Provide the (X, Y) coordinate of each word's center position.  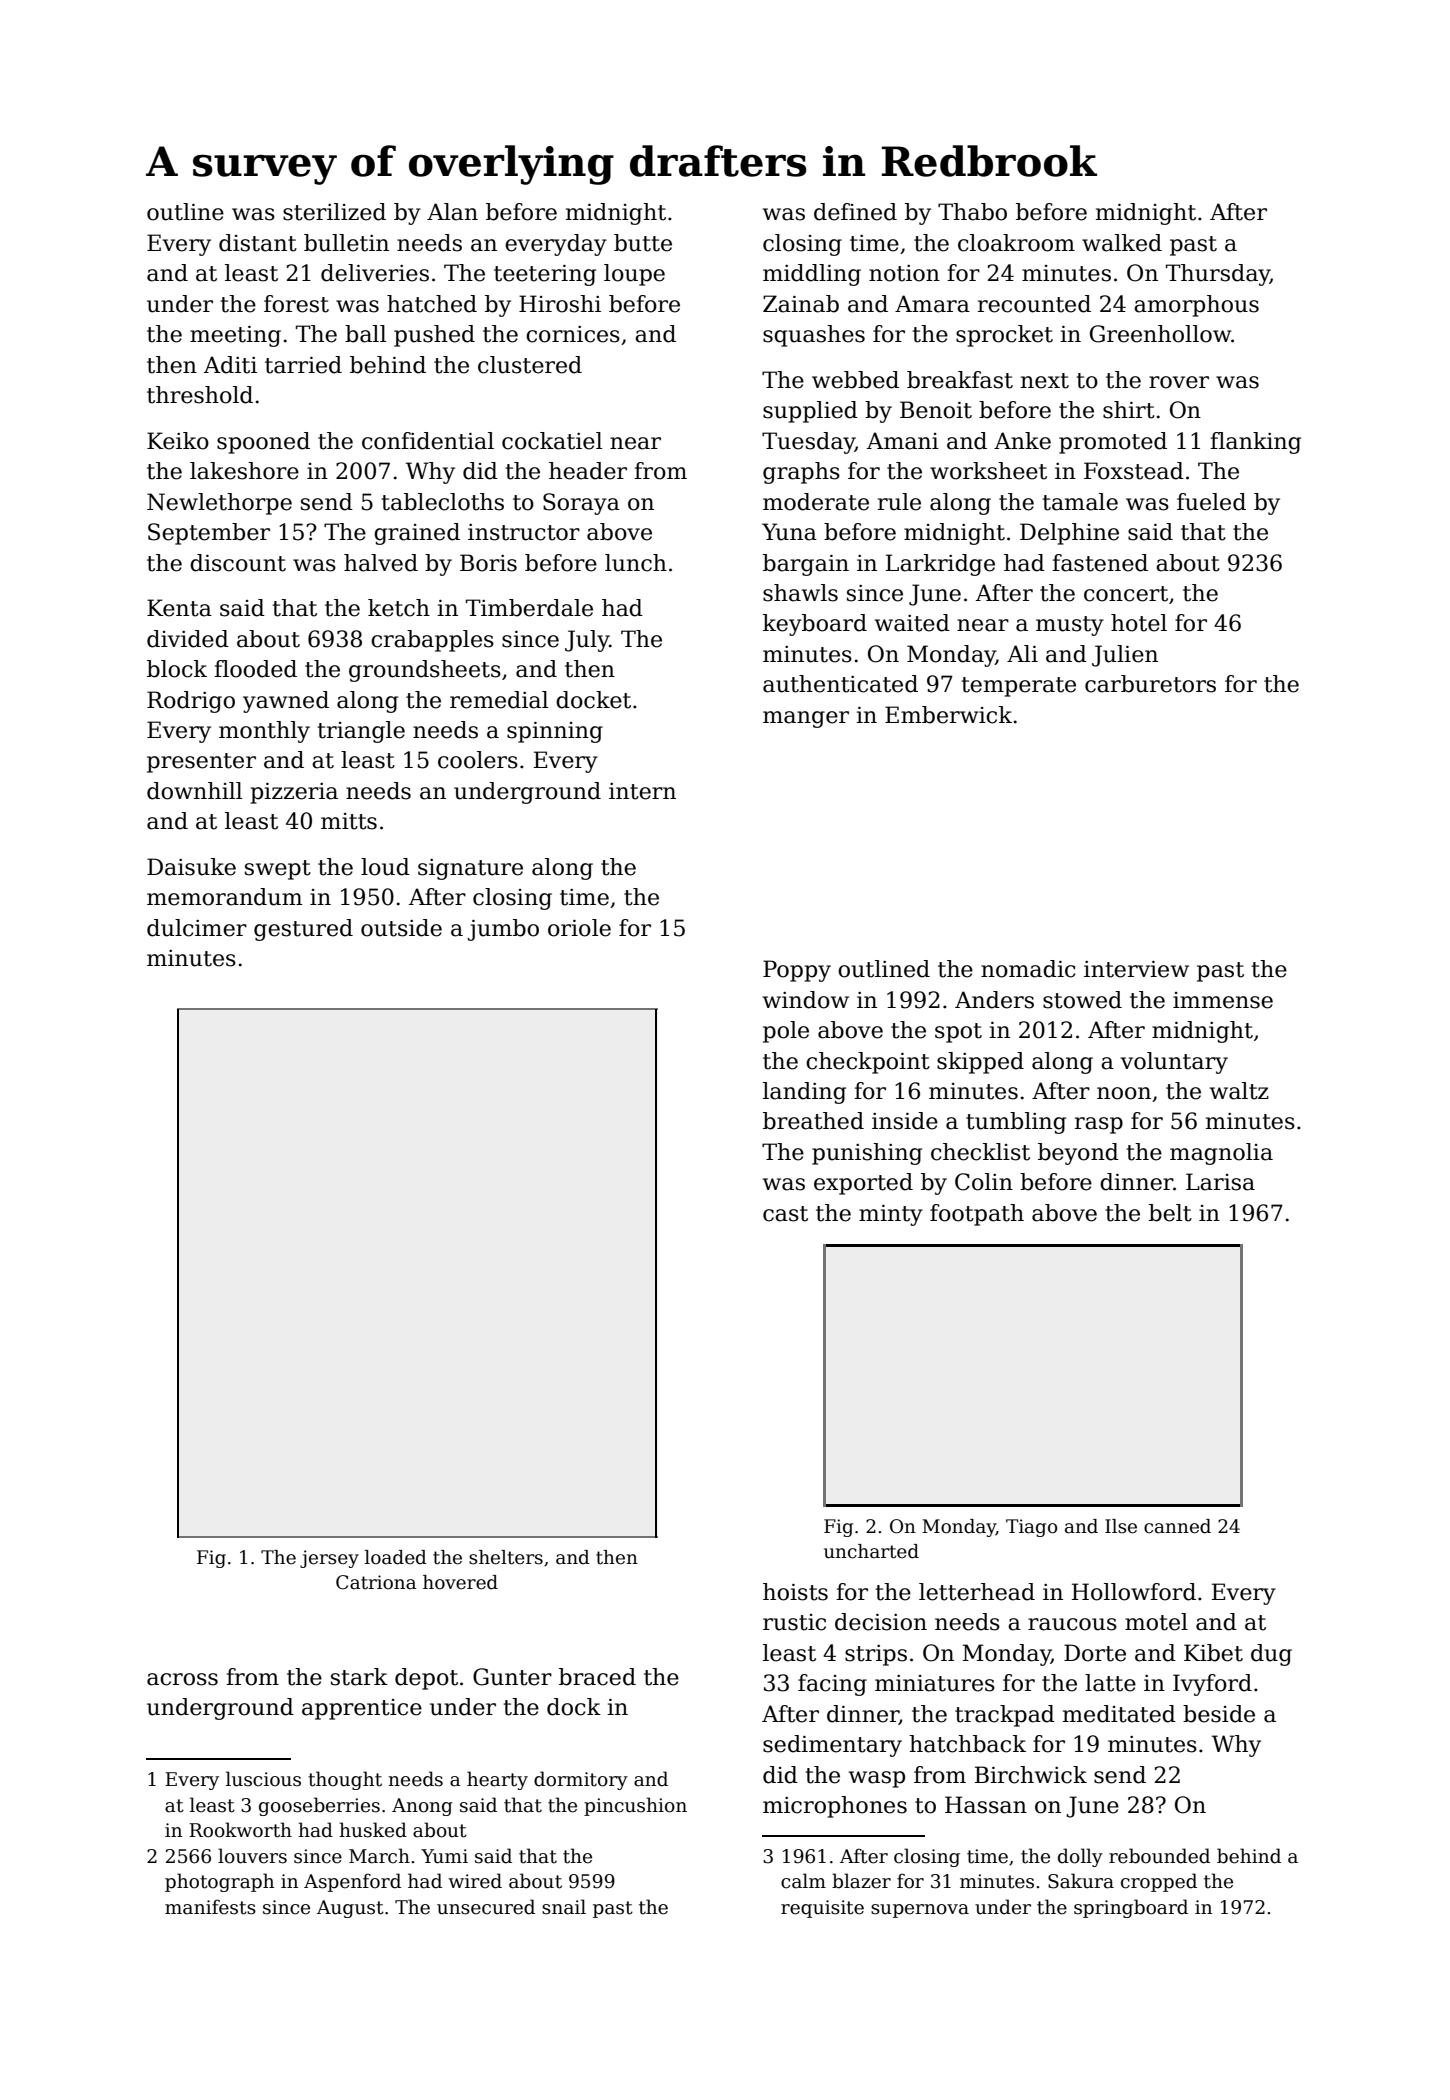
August (350, 1909)
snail (564, 1907)
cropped (1159, 1882)
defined (855, 212)
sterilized (334, 212)
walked (1122, 243)
